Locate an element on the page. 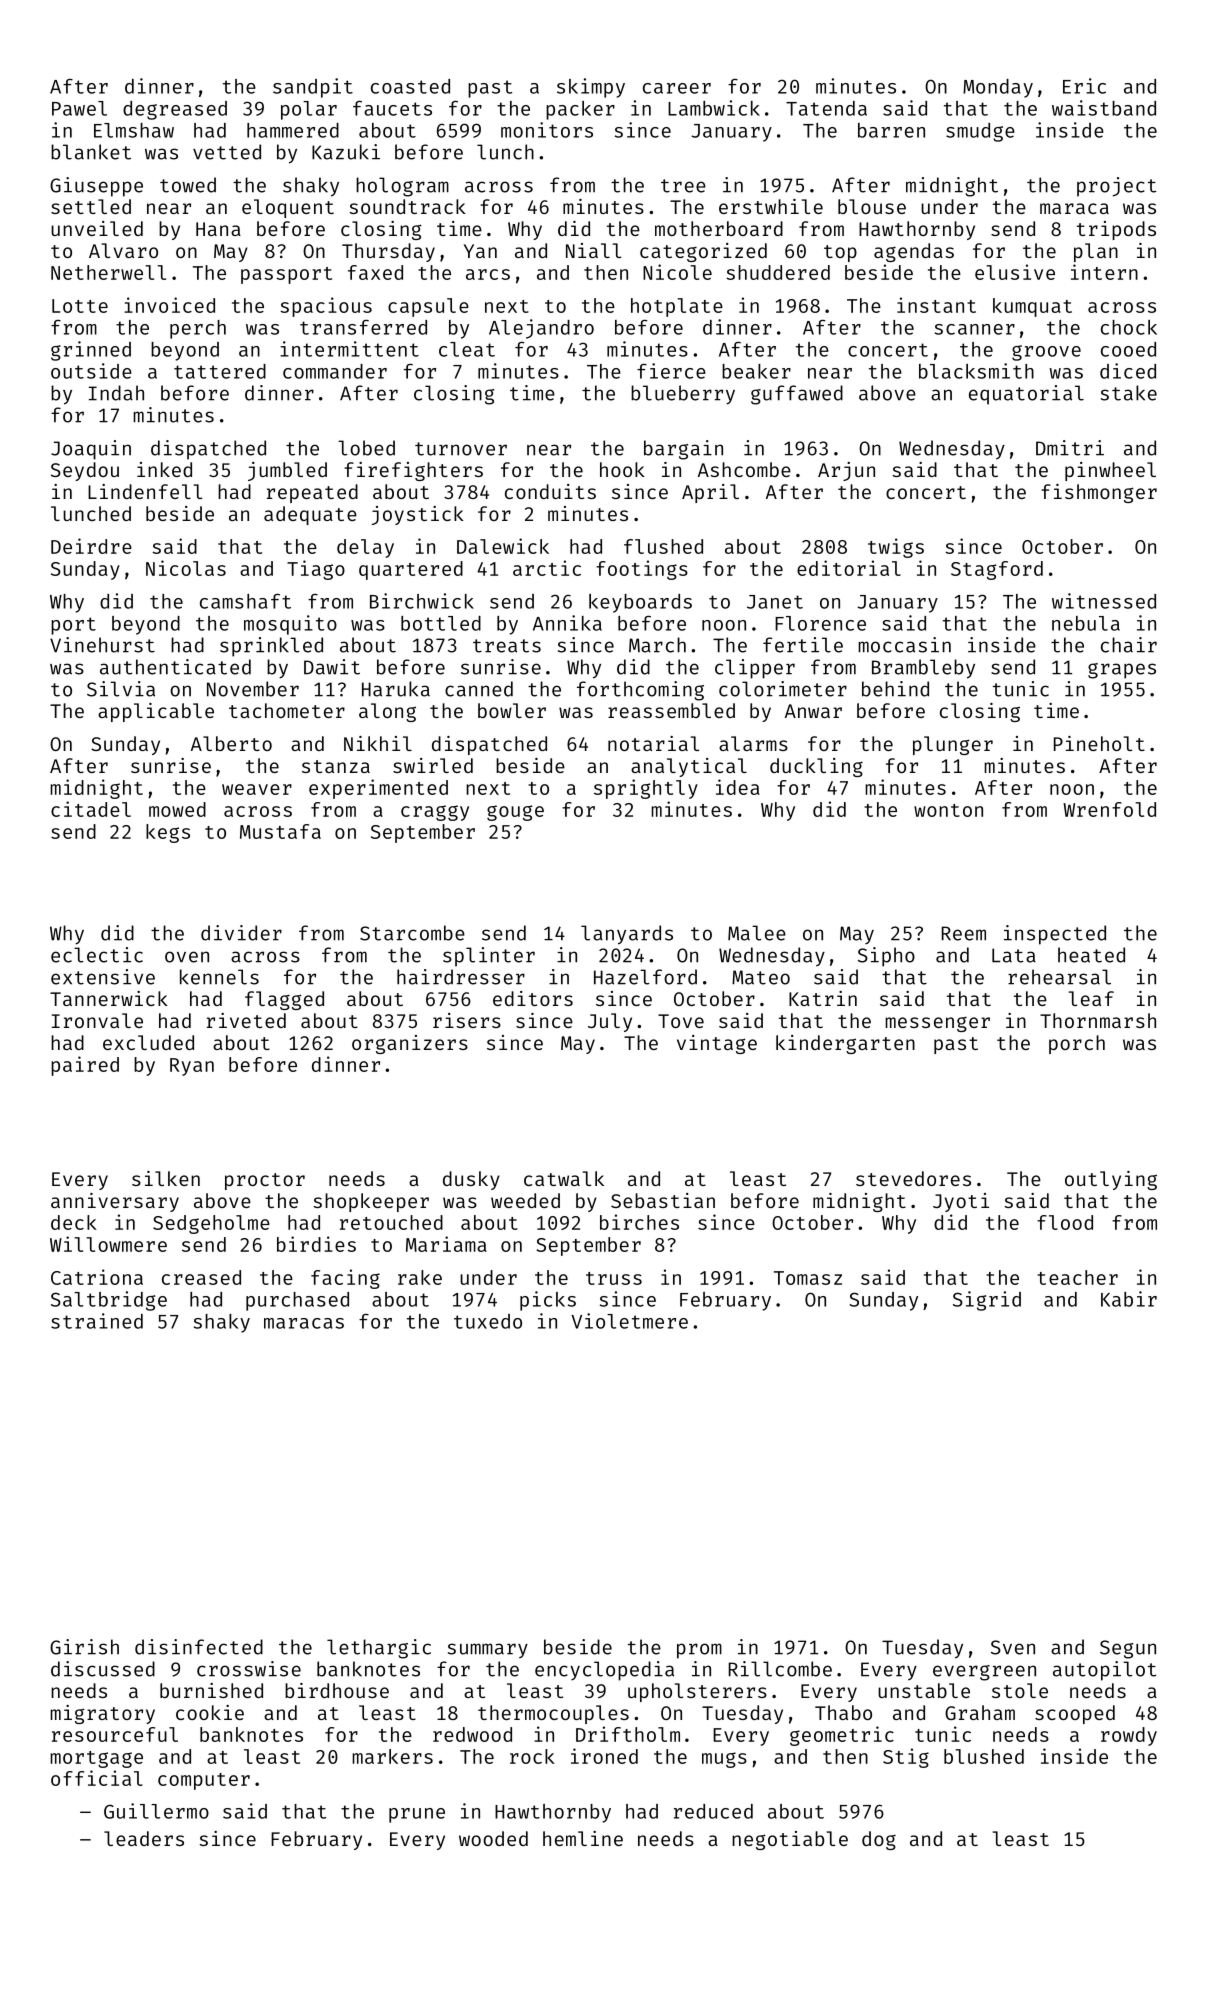 The width and height of the document is (1208, 1990). vintage is located at coordinates (717, 1044).
